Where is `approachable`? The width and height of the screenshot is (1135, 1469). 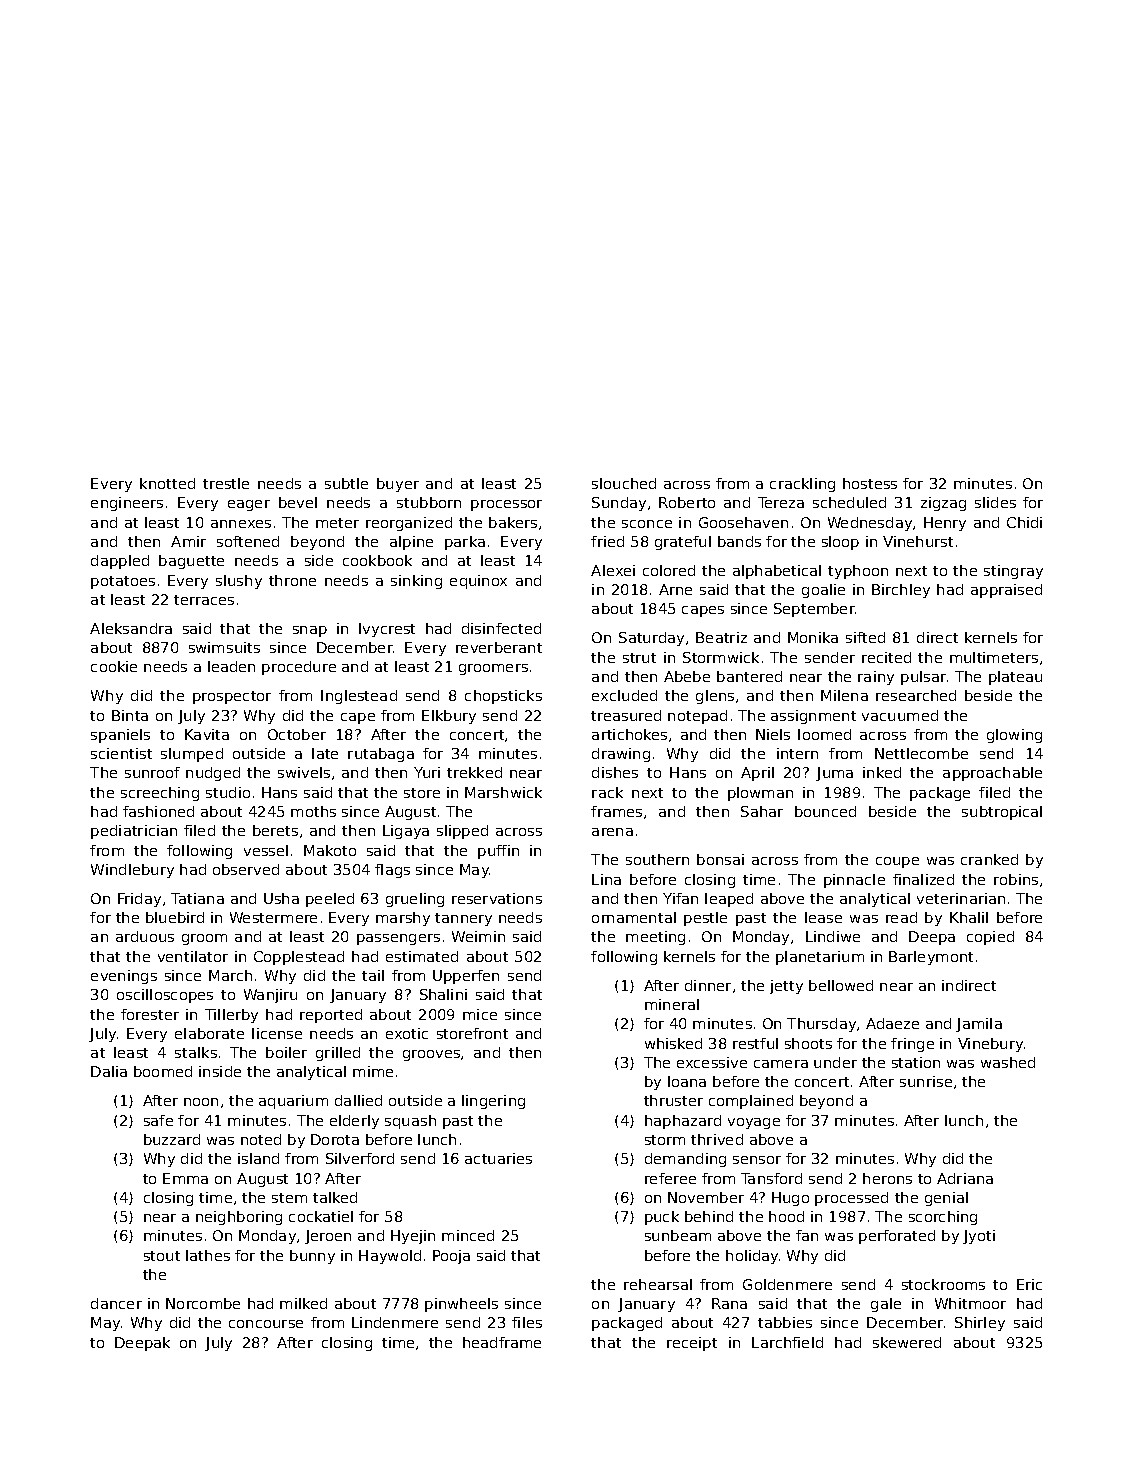 approachable is located at coordinates (992, 774).
